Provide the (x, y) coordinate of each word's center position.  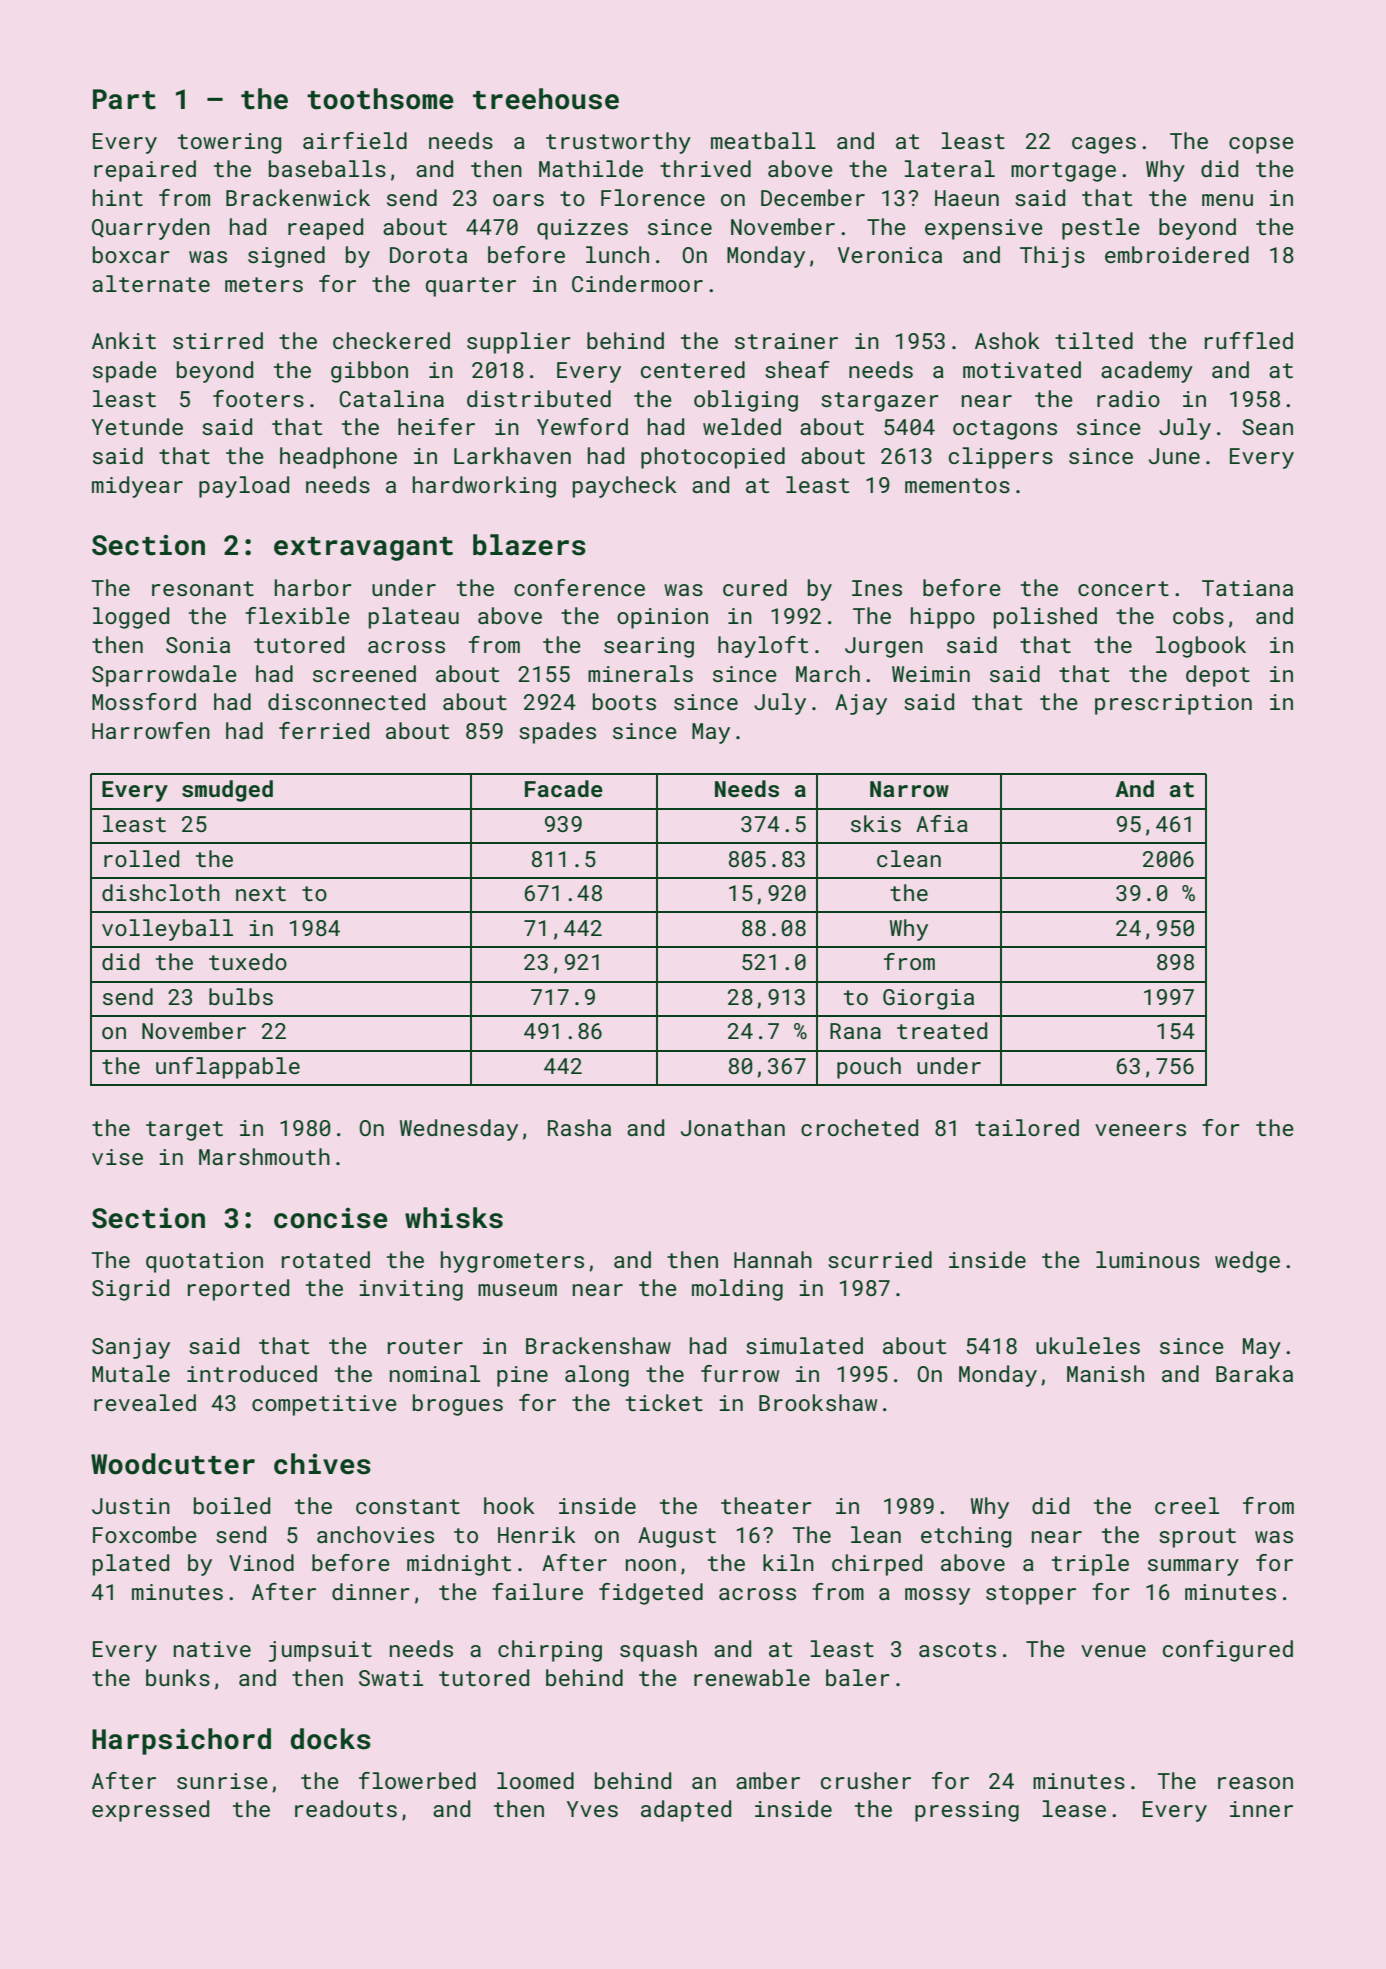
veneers (1140, 1130)
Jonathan (733, 1127)
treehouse (546, 99)
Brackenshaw (598, 1345)
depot (1218, 676)
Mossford (144, 701)
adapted (686, 1811)
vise (117, 1157)
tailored (1027, 1127)
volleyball (167, 930)
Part (124, 99)
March (828, 673)
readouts (346, 1808)
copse (1261, 145)
